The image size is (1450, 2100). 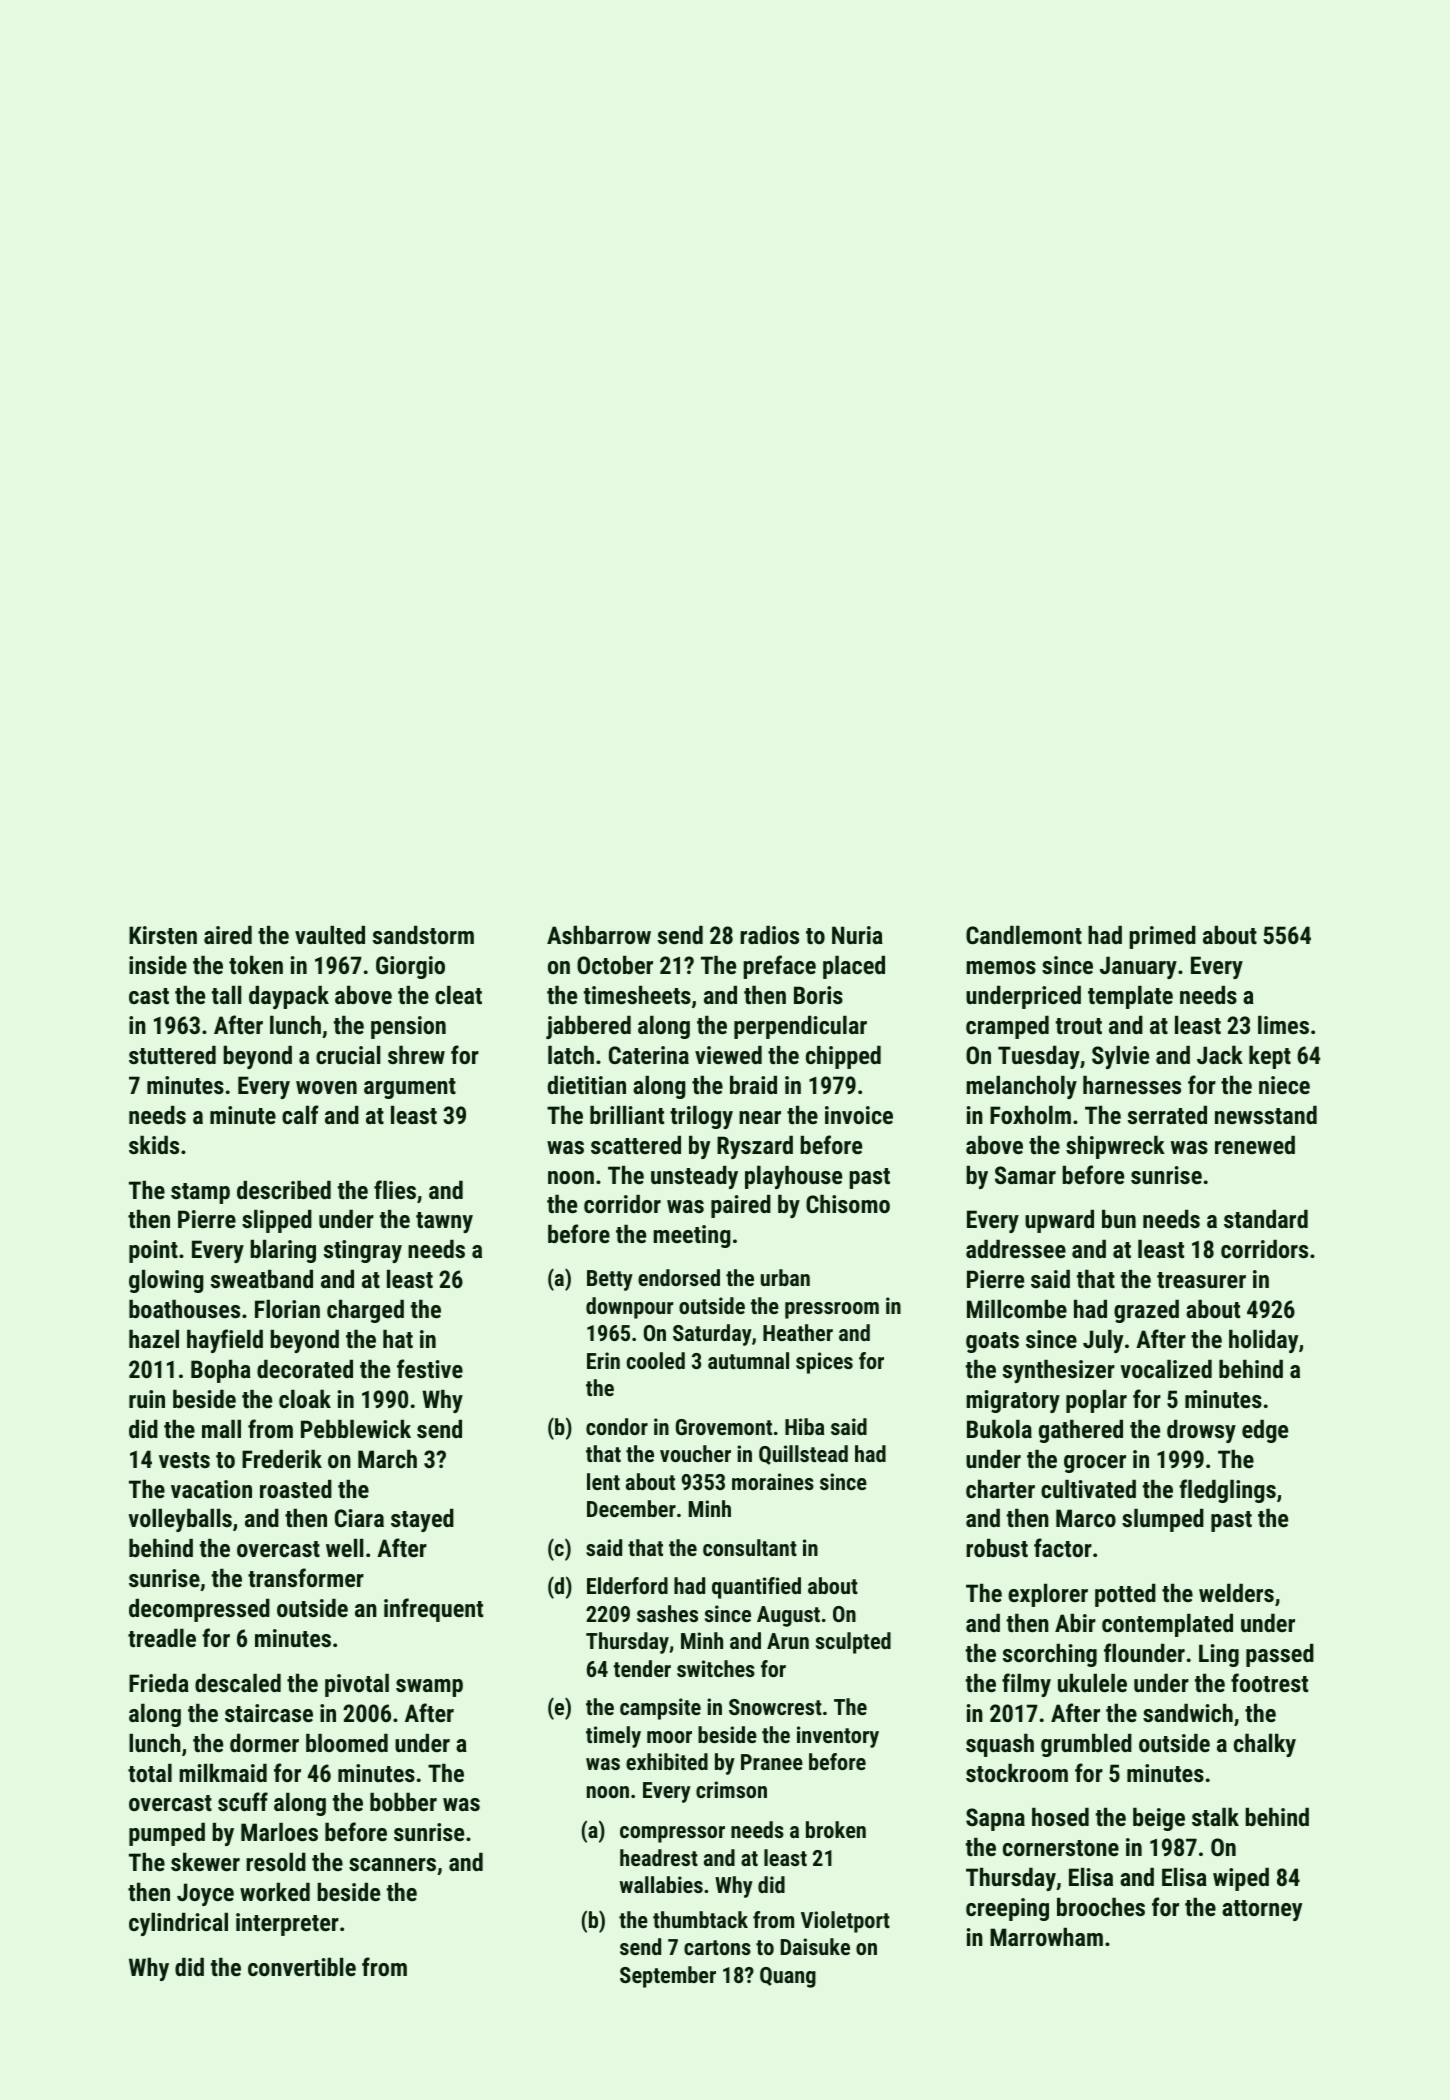 I want to click on downpour, so click(x=629, y=1308).
